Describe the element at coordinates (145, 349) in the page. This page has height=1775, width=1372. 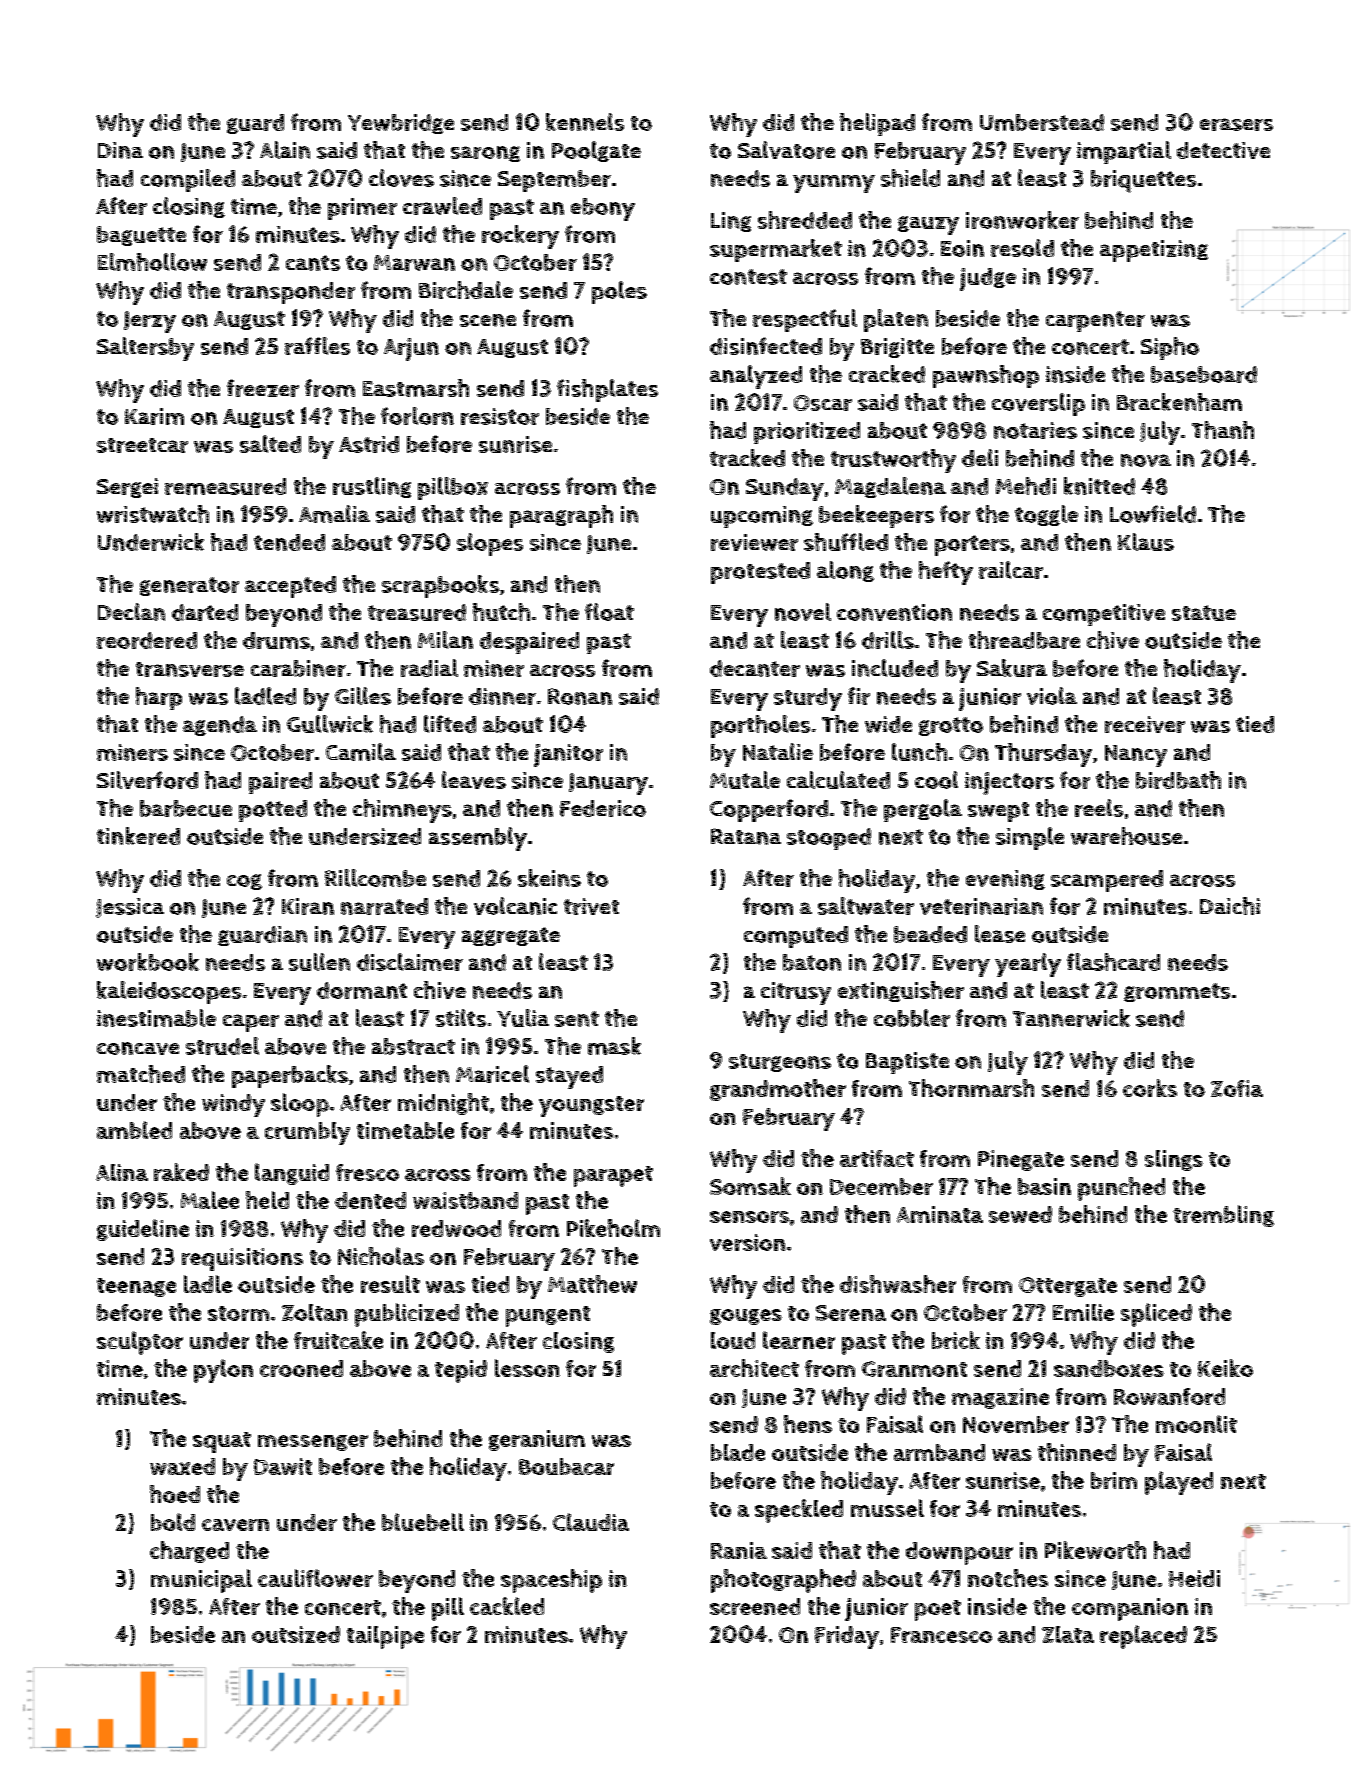
I see `Saltersby` at that location.
